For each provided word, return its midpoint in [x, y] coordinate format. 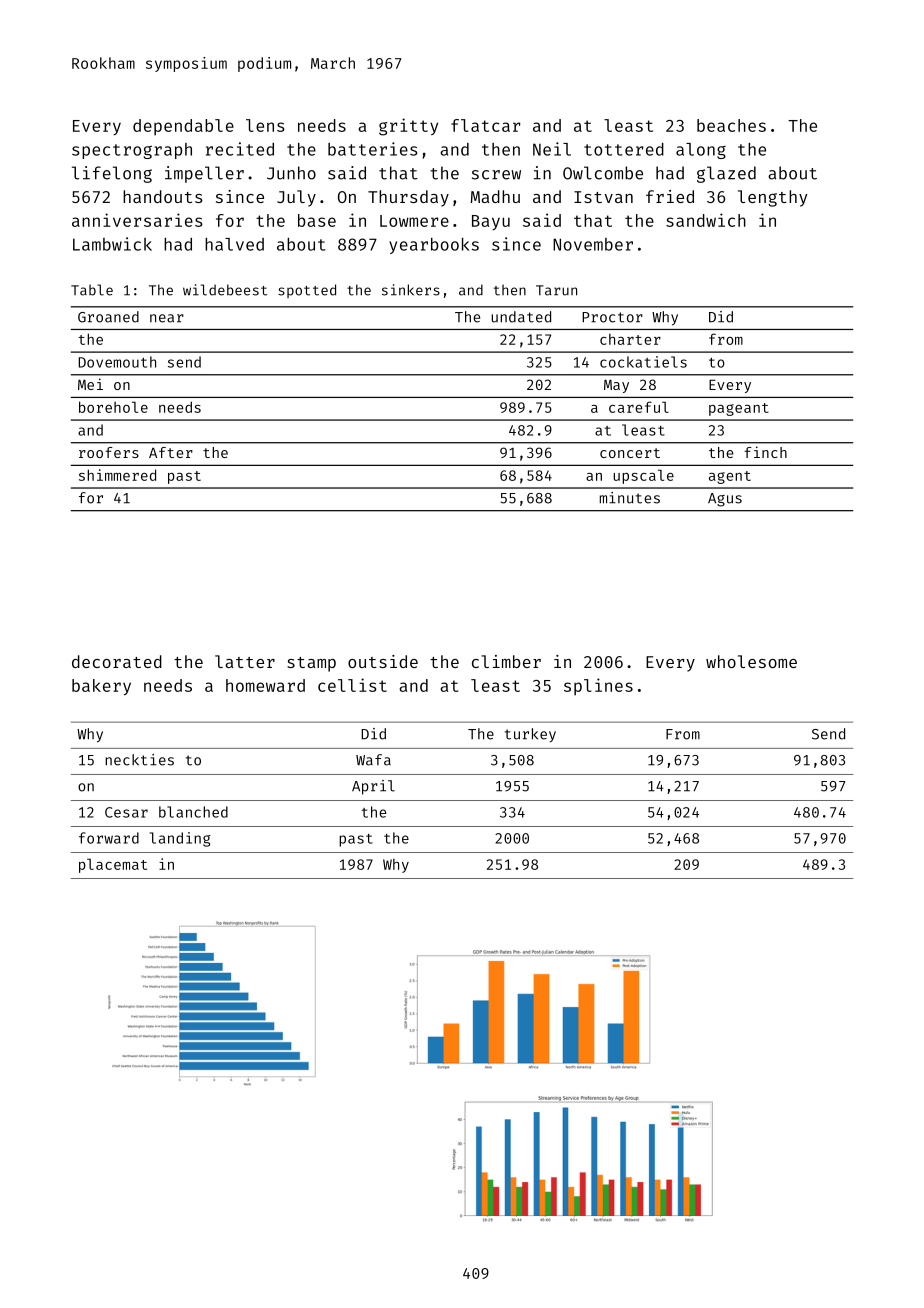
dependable [183, 127]
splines [598, 686]
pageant [739, 409]
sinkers [411, 290]
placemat [113, 865]
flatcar [485, 125]
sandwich [706, 220]
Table [92, 290]
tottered [624, 149]
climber [506, 661]
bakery [101, 687]
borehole [113, 407]
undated [521, 317]
